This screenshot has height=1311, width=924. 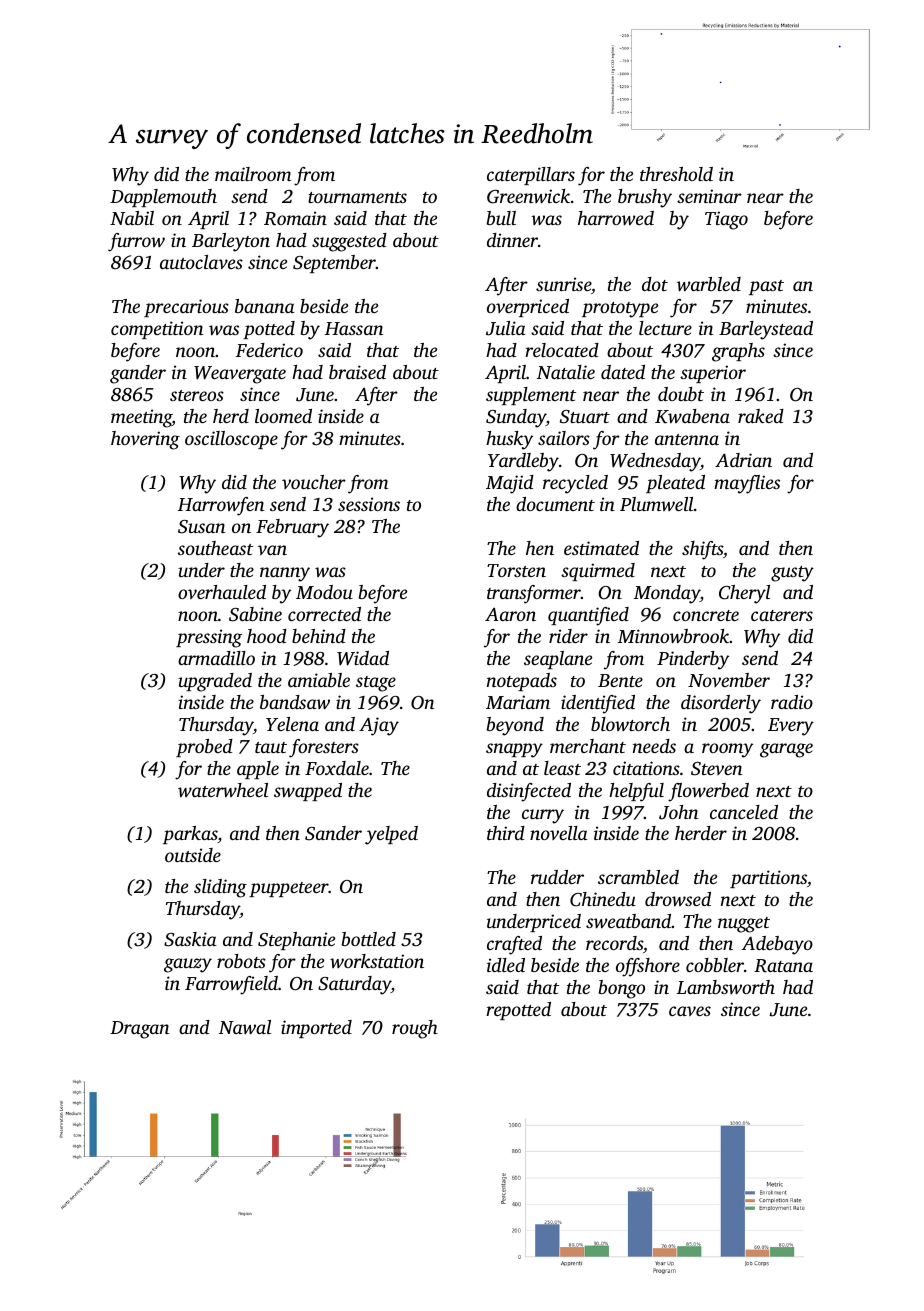 I want to click on caterpillars, so click(x=531, y=176).
